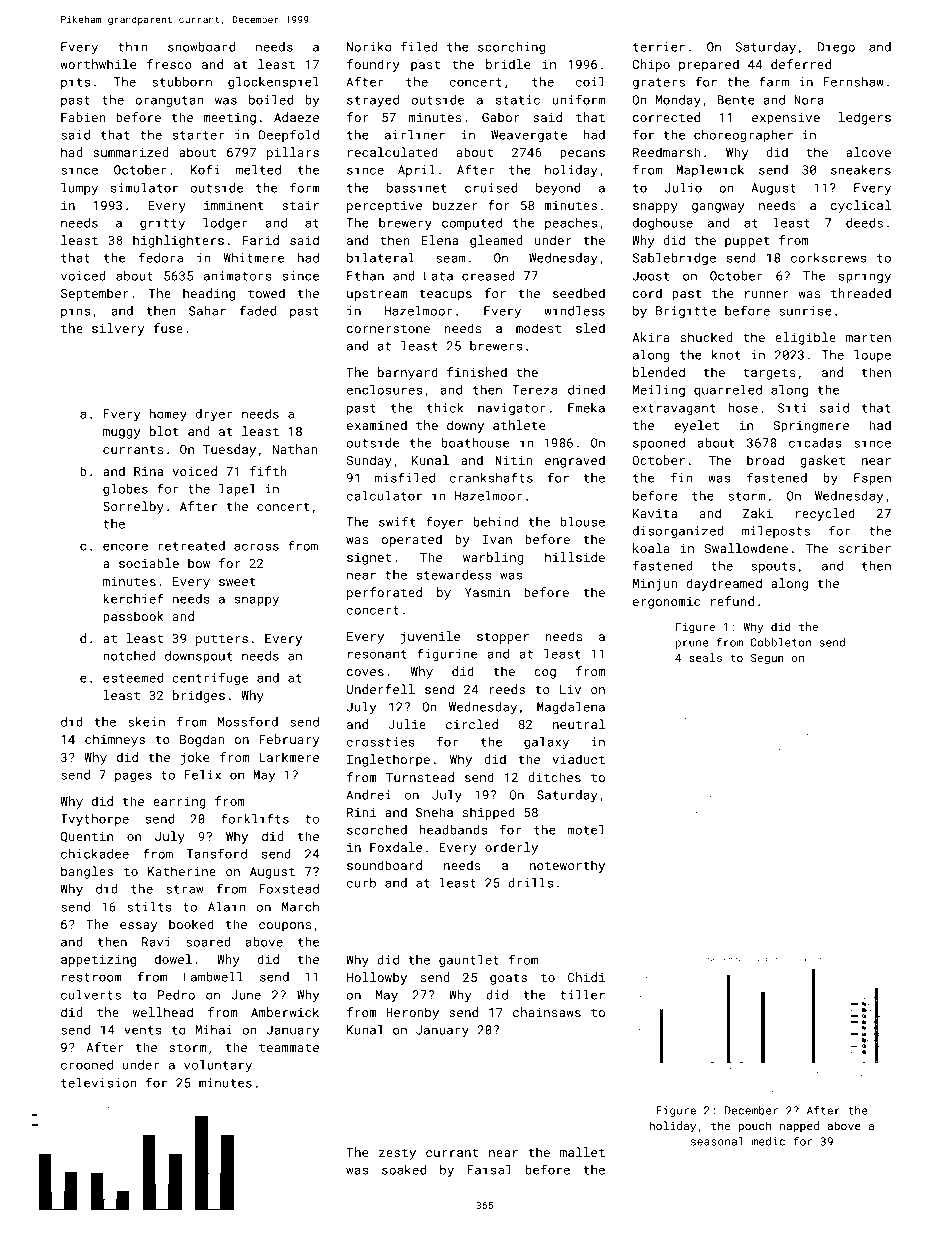  Describe the element at coordinates (529, 136) in the image. I see `Weavergate` at that location.
